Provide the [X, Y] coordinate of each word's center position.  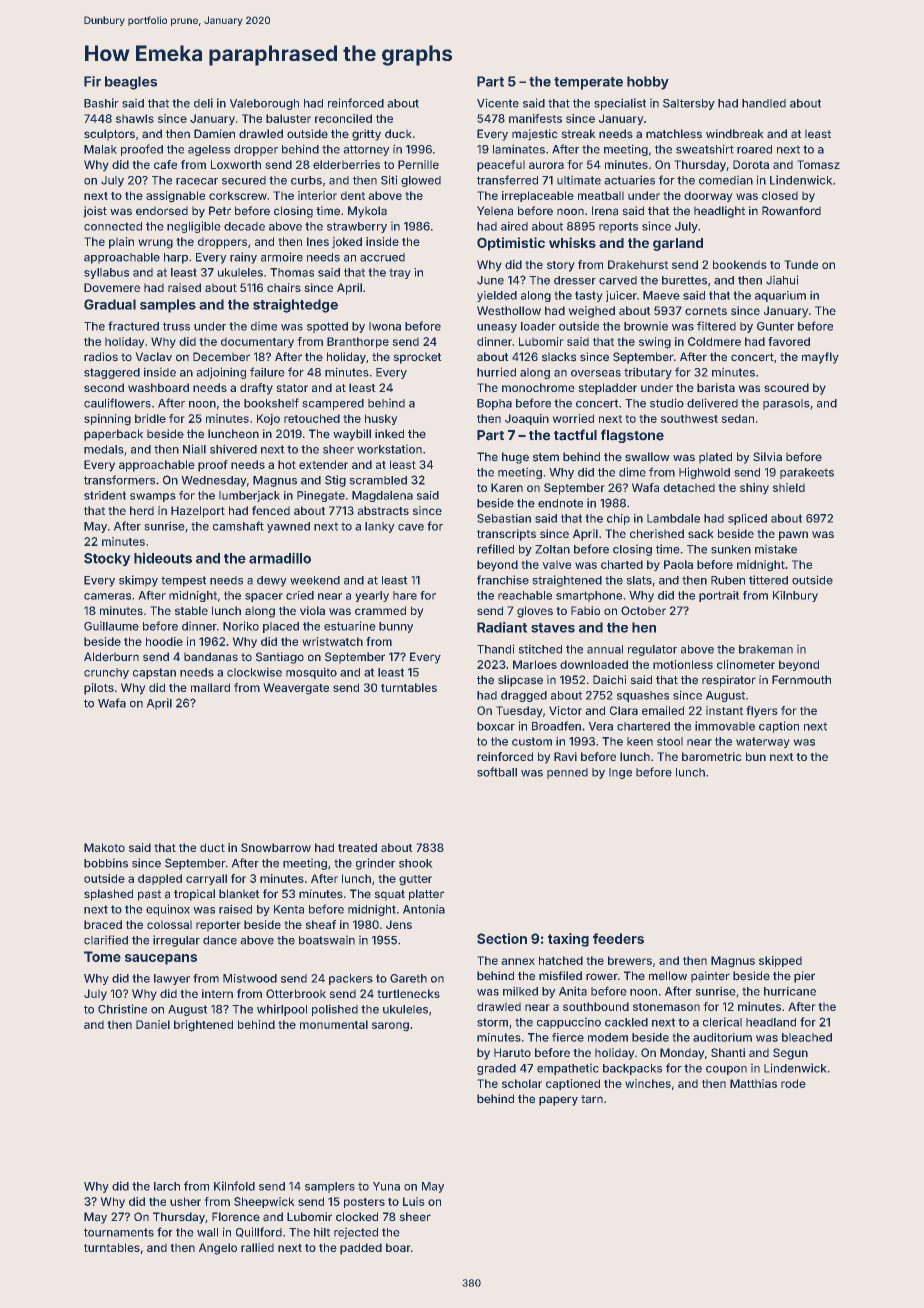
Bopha [494, 404]
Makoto [104, 847]
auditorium [722, 1037]
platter [426, 895]
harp [176, 258]
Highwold [704, 473]
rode [793, 1083]
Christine [122, 1009]
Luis [414, 1201]
